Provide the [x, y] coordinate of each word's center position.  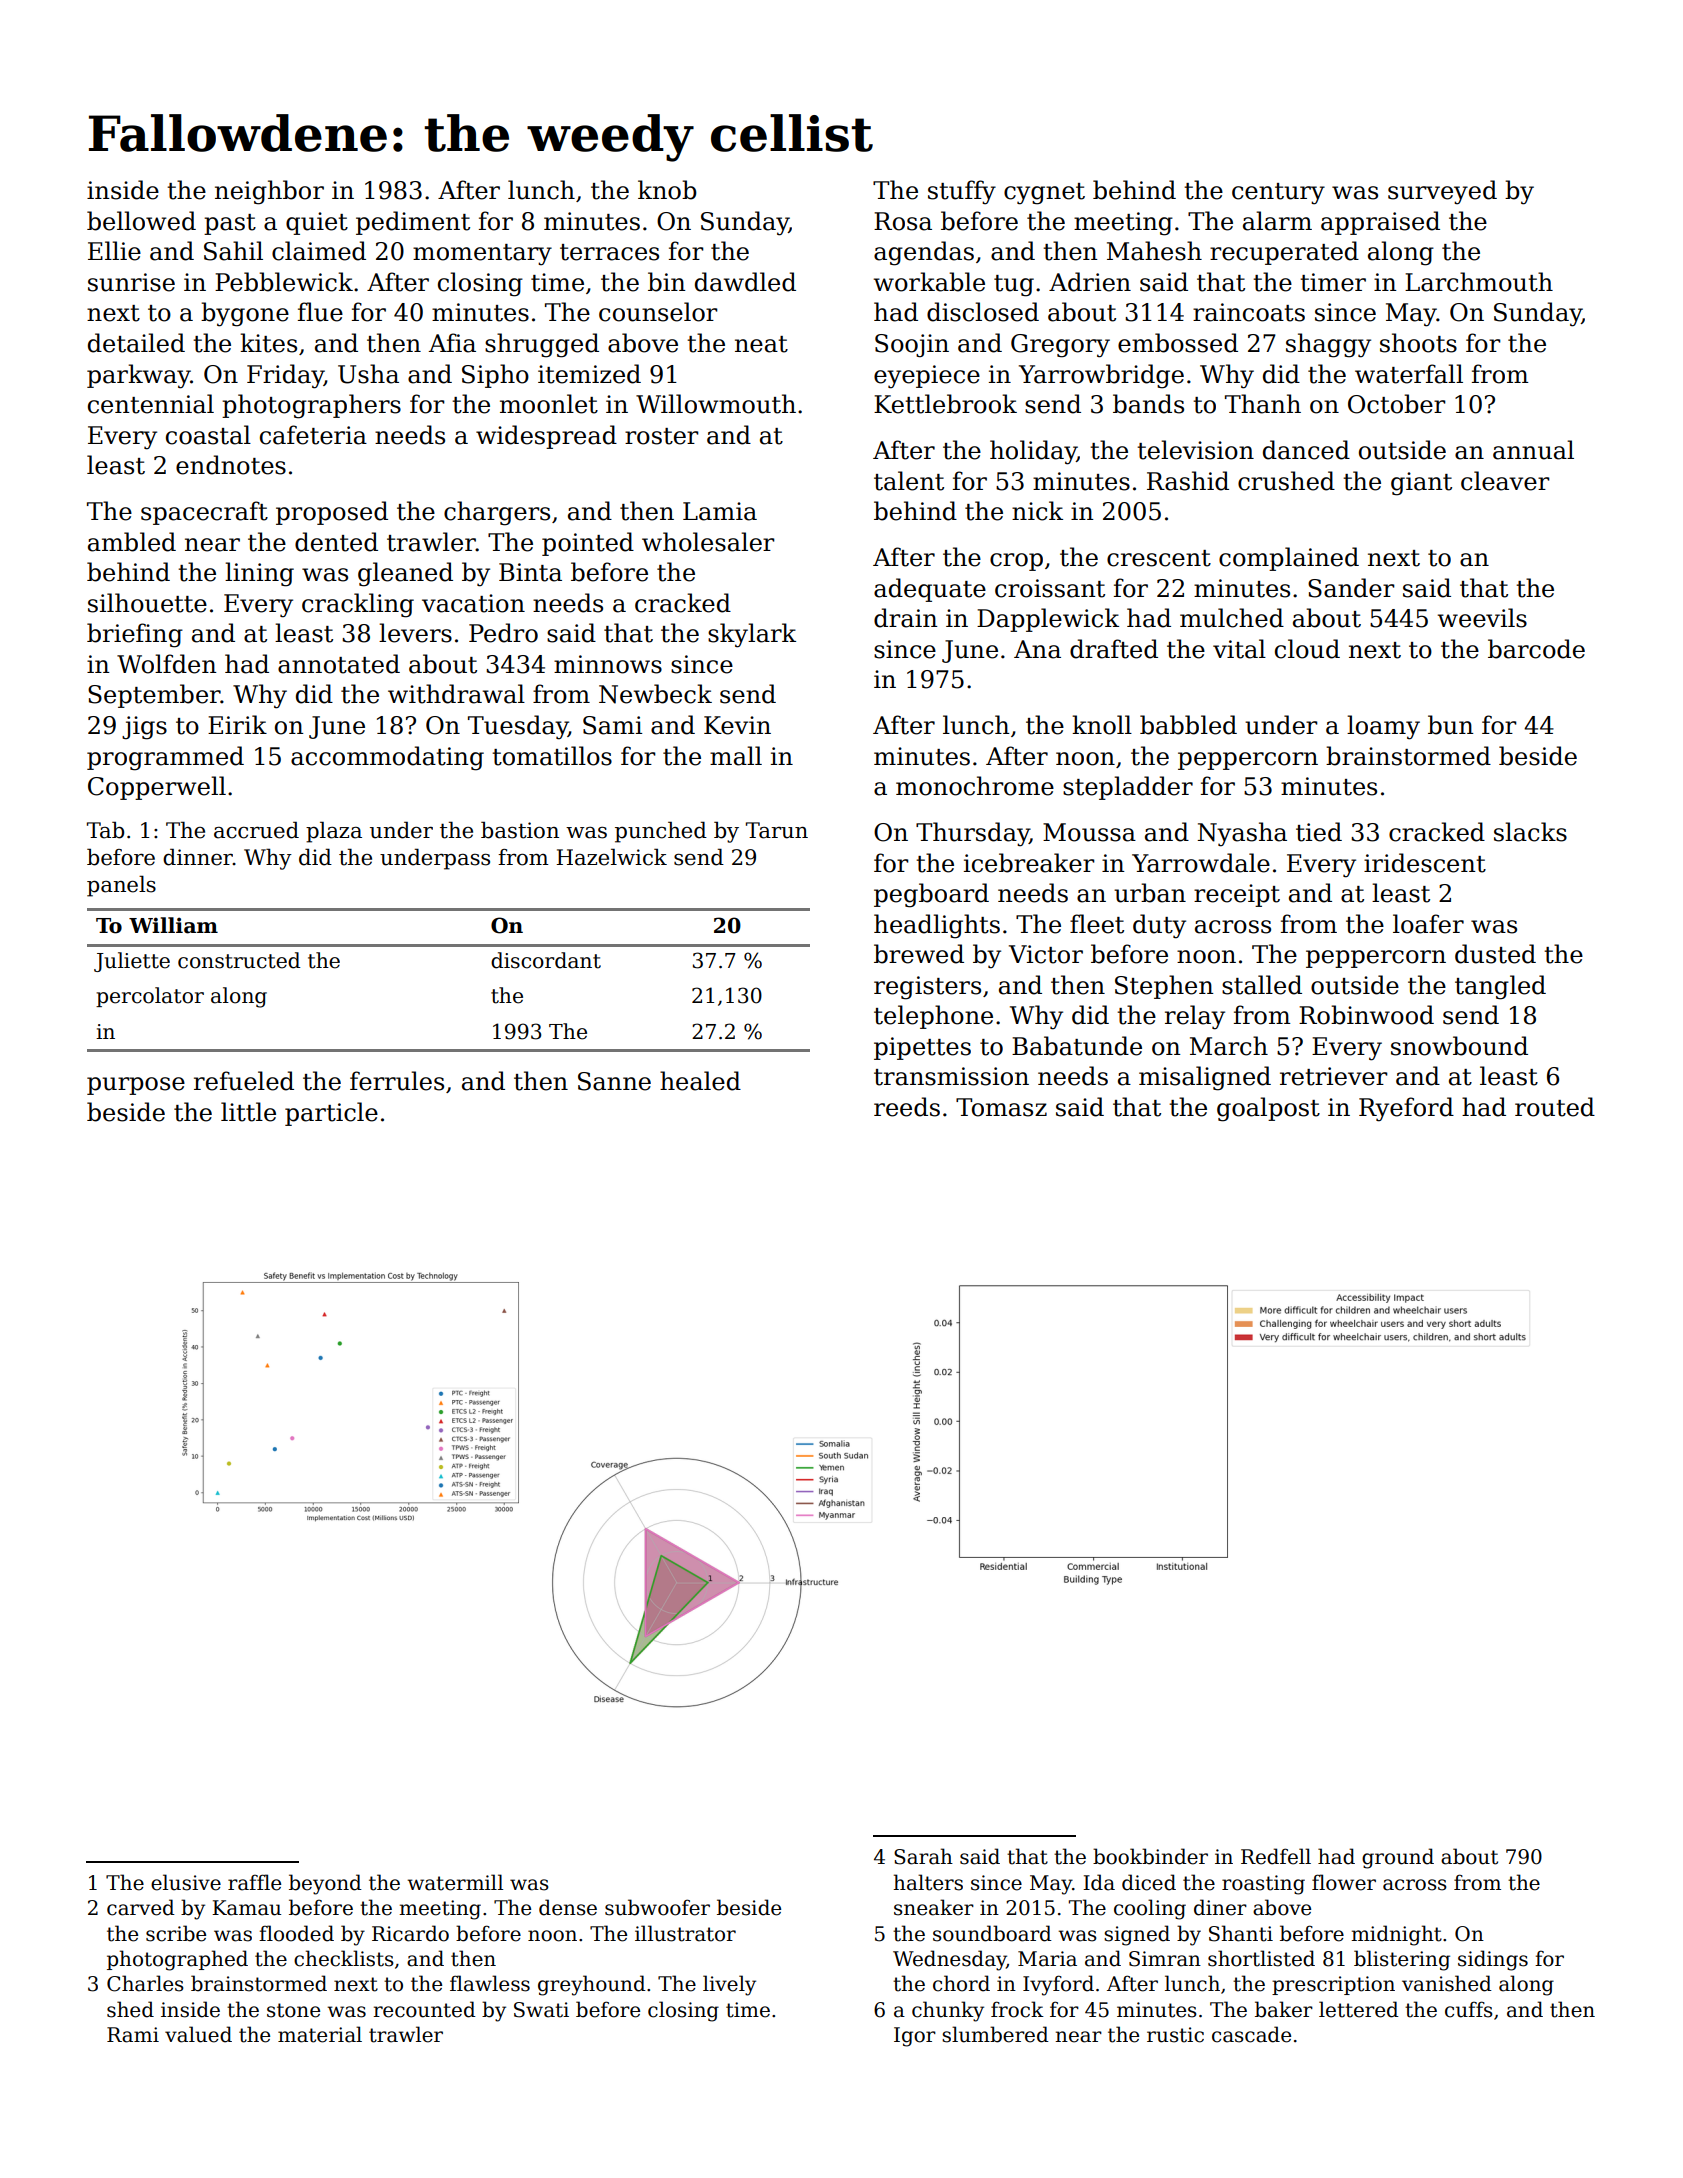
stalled [1262, 985]
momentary [482, 255]
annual [1533, 450]
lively [729, 1985]
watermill [455, 1882]
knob [667, 190]
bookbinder [1150, 1856]
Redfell [1276, 1856]
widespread [546, 437]
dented [336, 542]
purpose [136, 1086]
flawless [490, 1983]
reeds [907, 1107]
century [1278, 194]
